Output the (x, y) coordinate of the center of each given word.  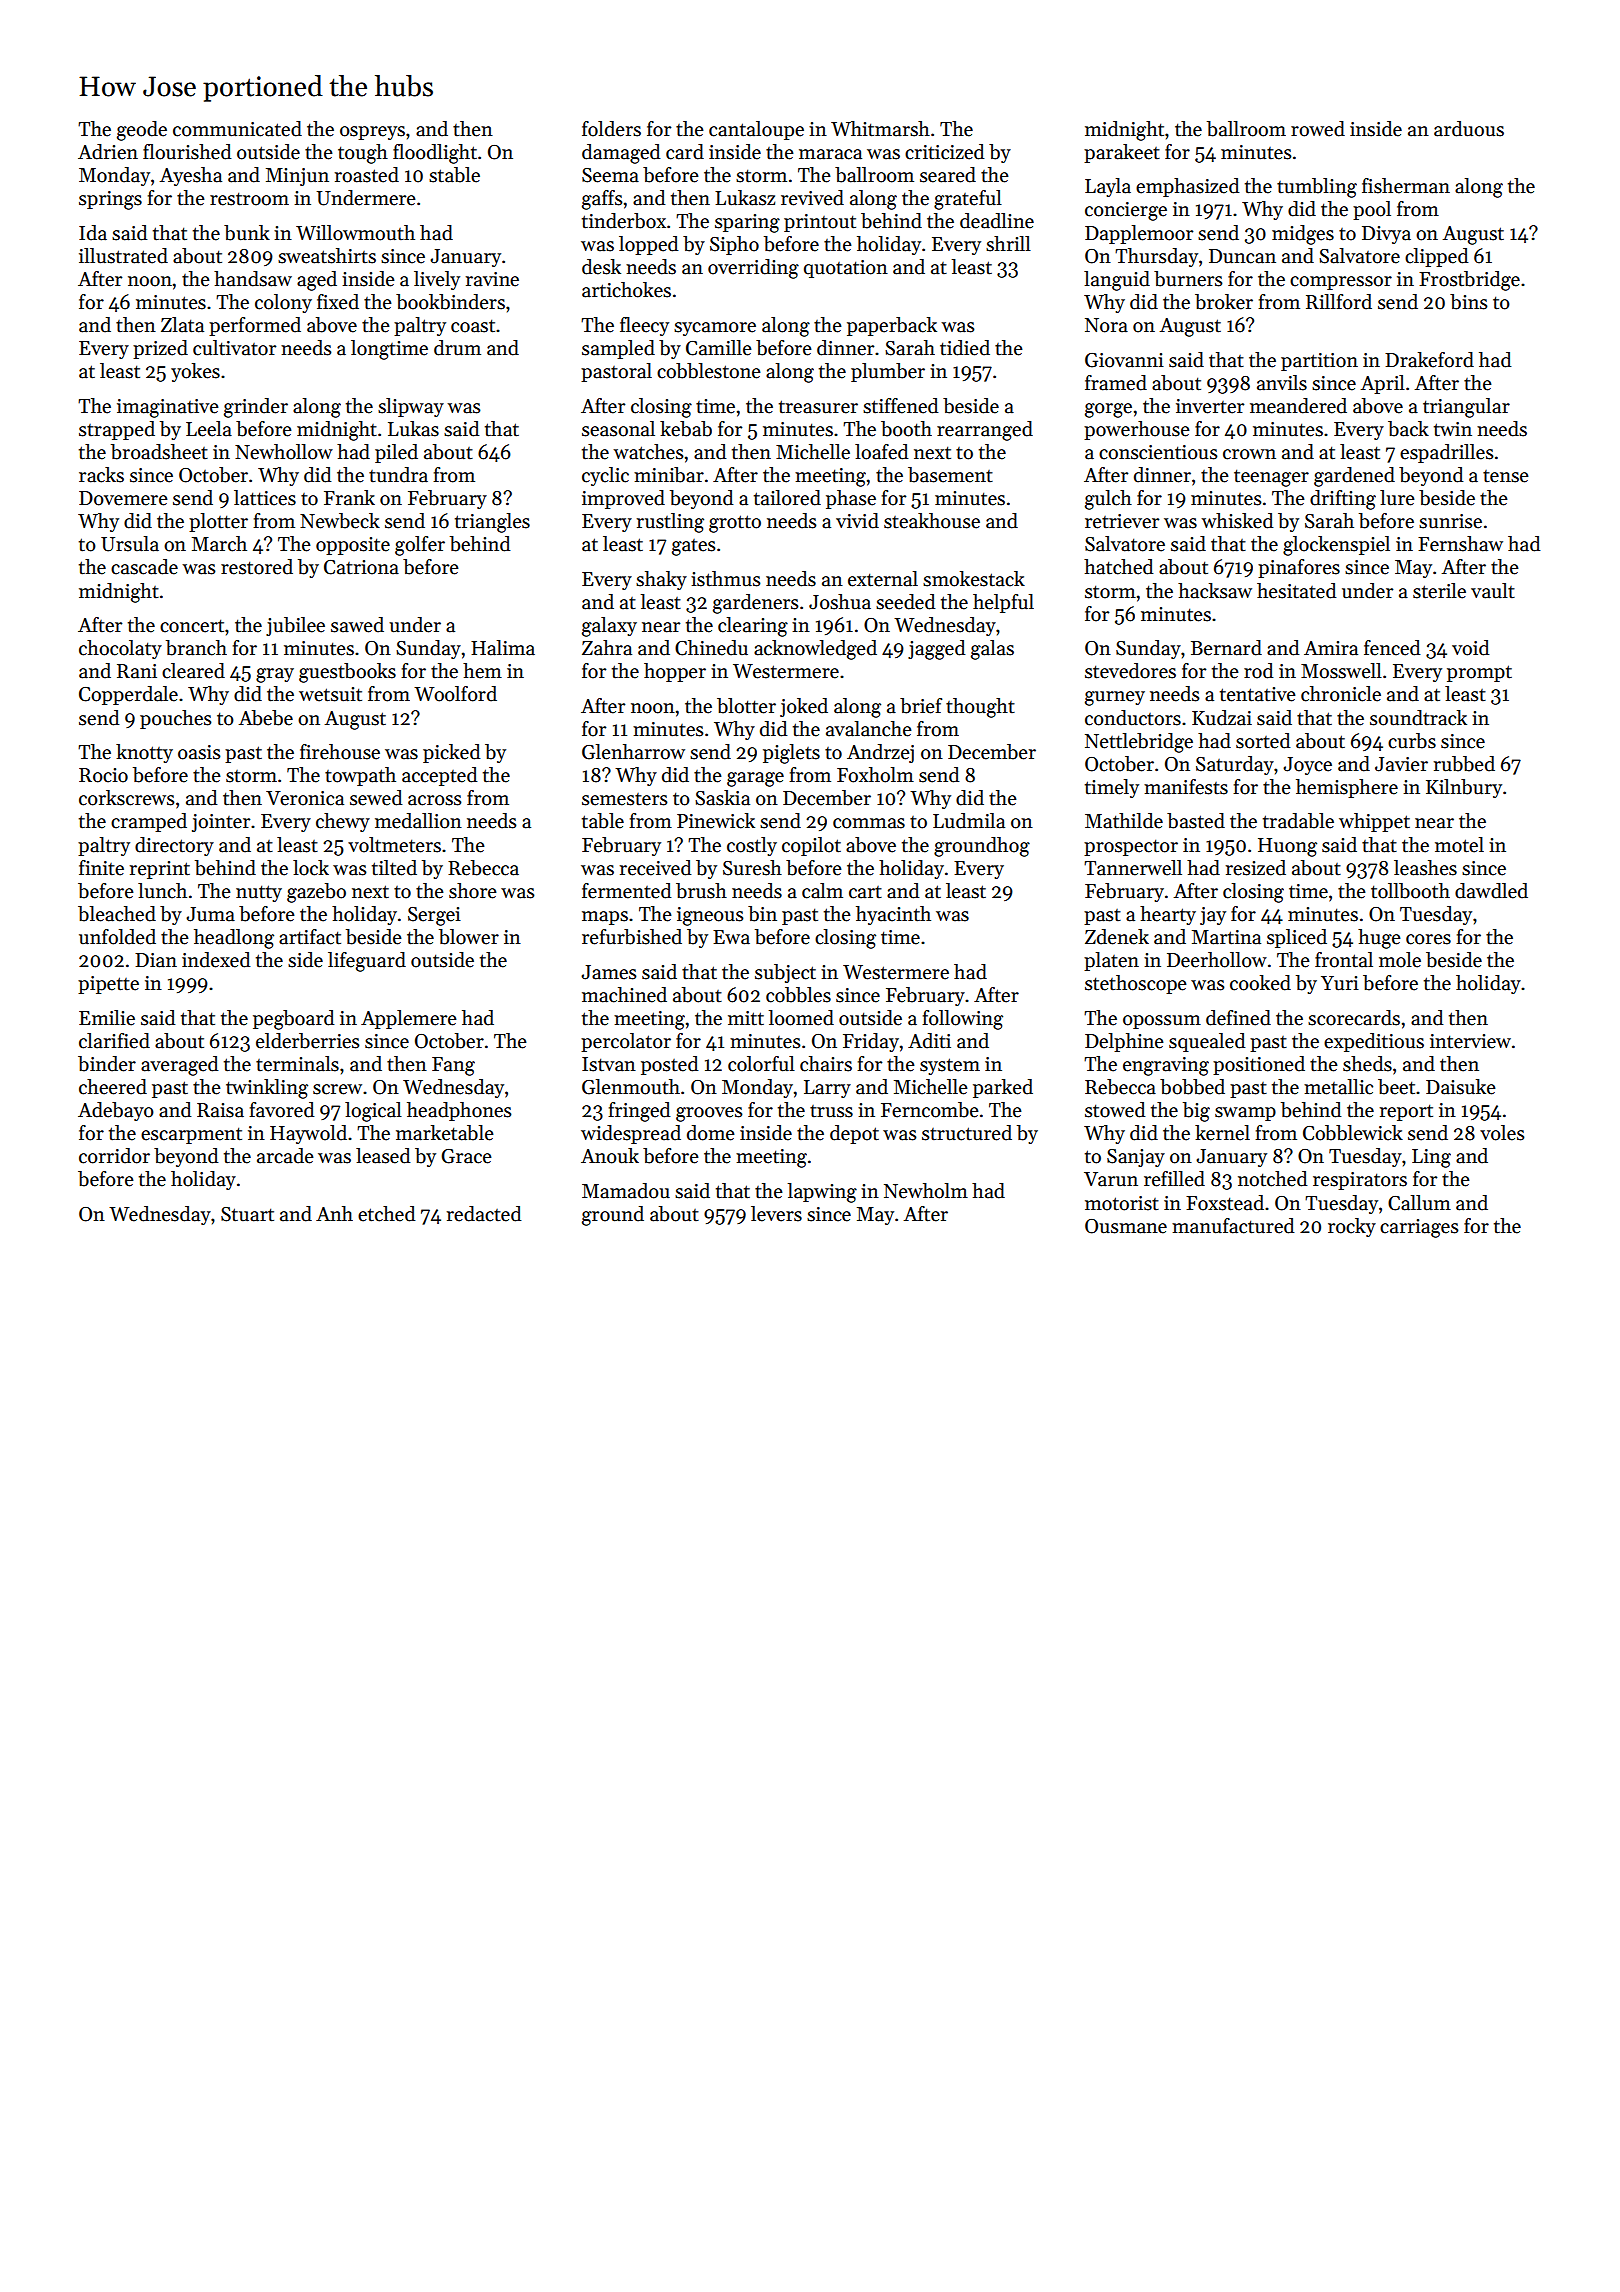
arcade (285, 1156)
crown (1249, 454)
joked (804, 707)
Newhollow (284, 452)
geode (142, 131)
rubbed (1464, 764)
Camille (719, 348)
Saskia (722, 798)
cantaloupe (756, 130)
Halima (503, 648)
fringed (639, 1112)
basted (1196, 821)
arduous (1469, 129)
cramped (149, 822)
